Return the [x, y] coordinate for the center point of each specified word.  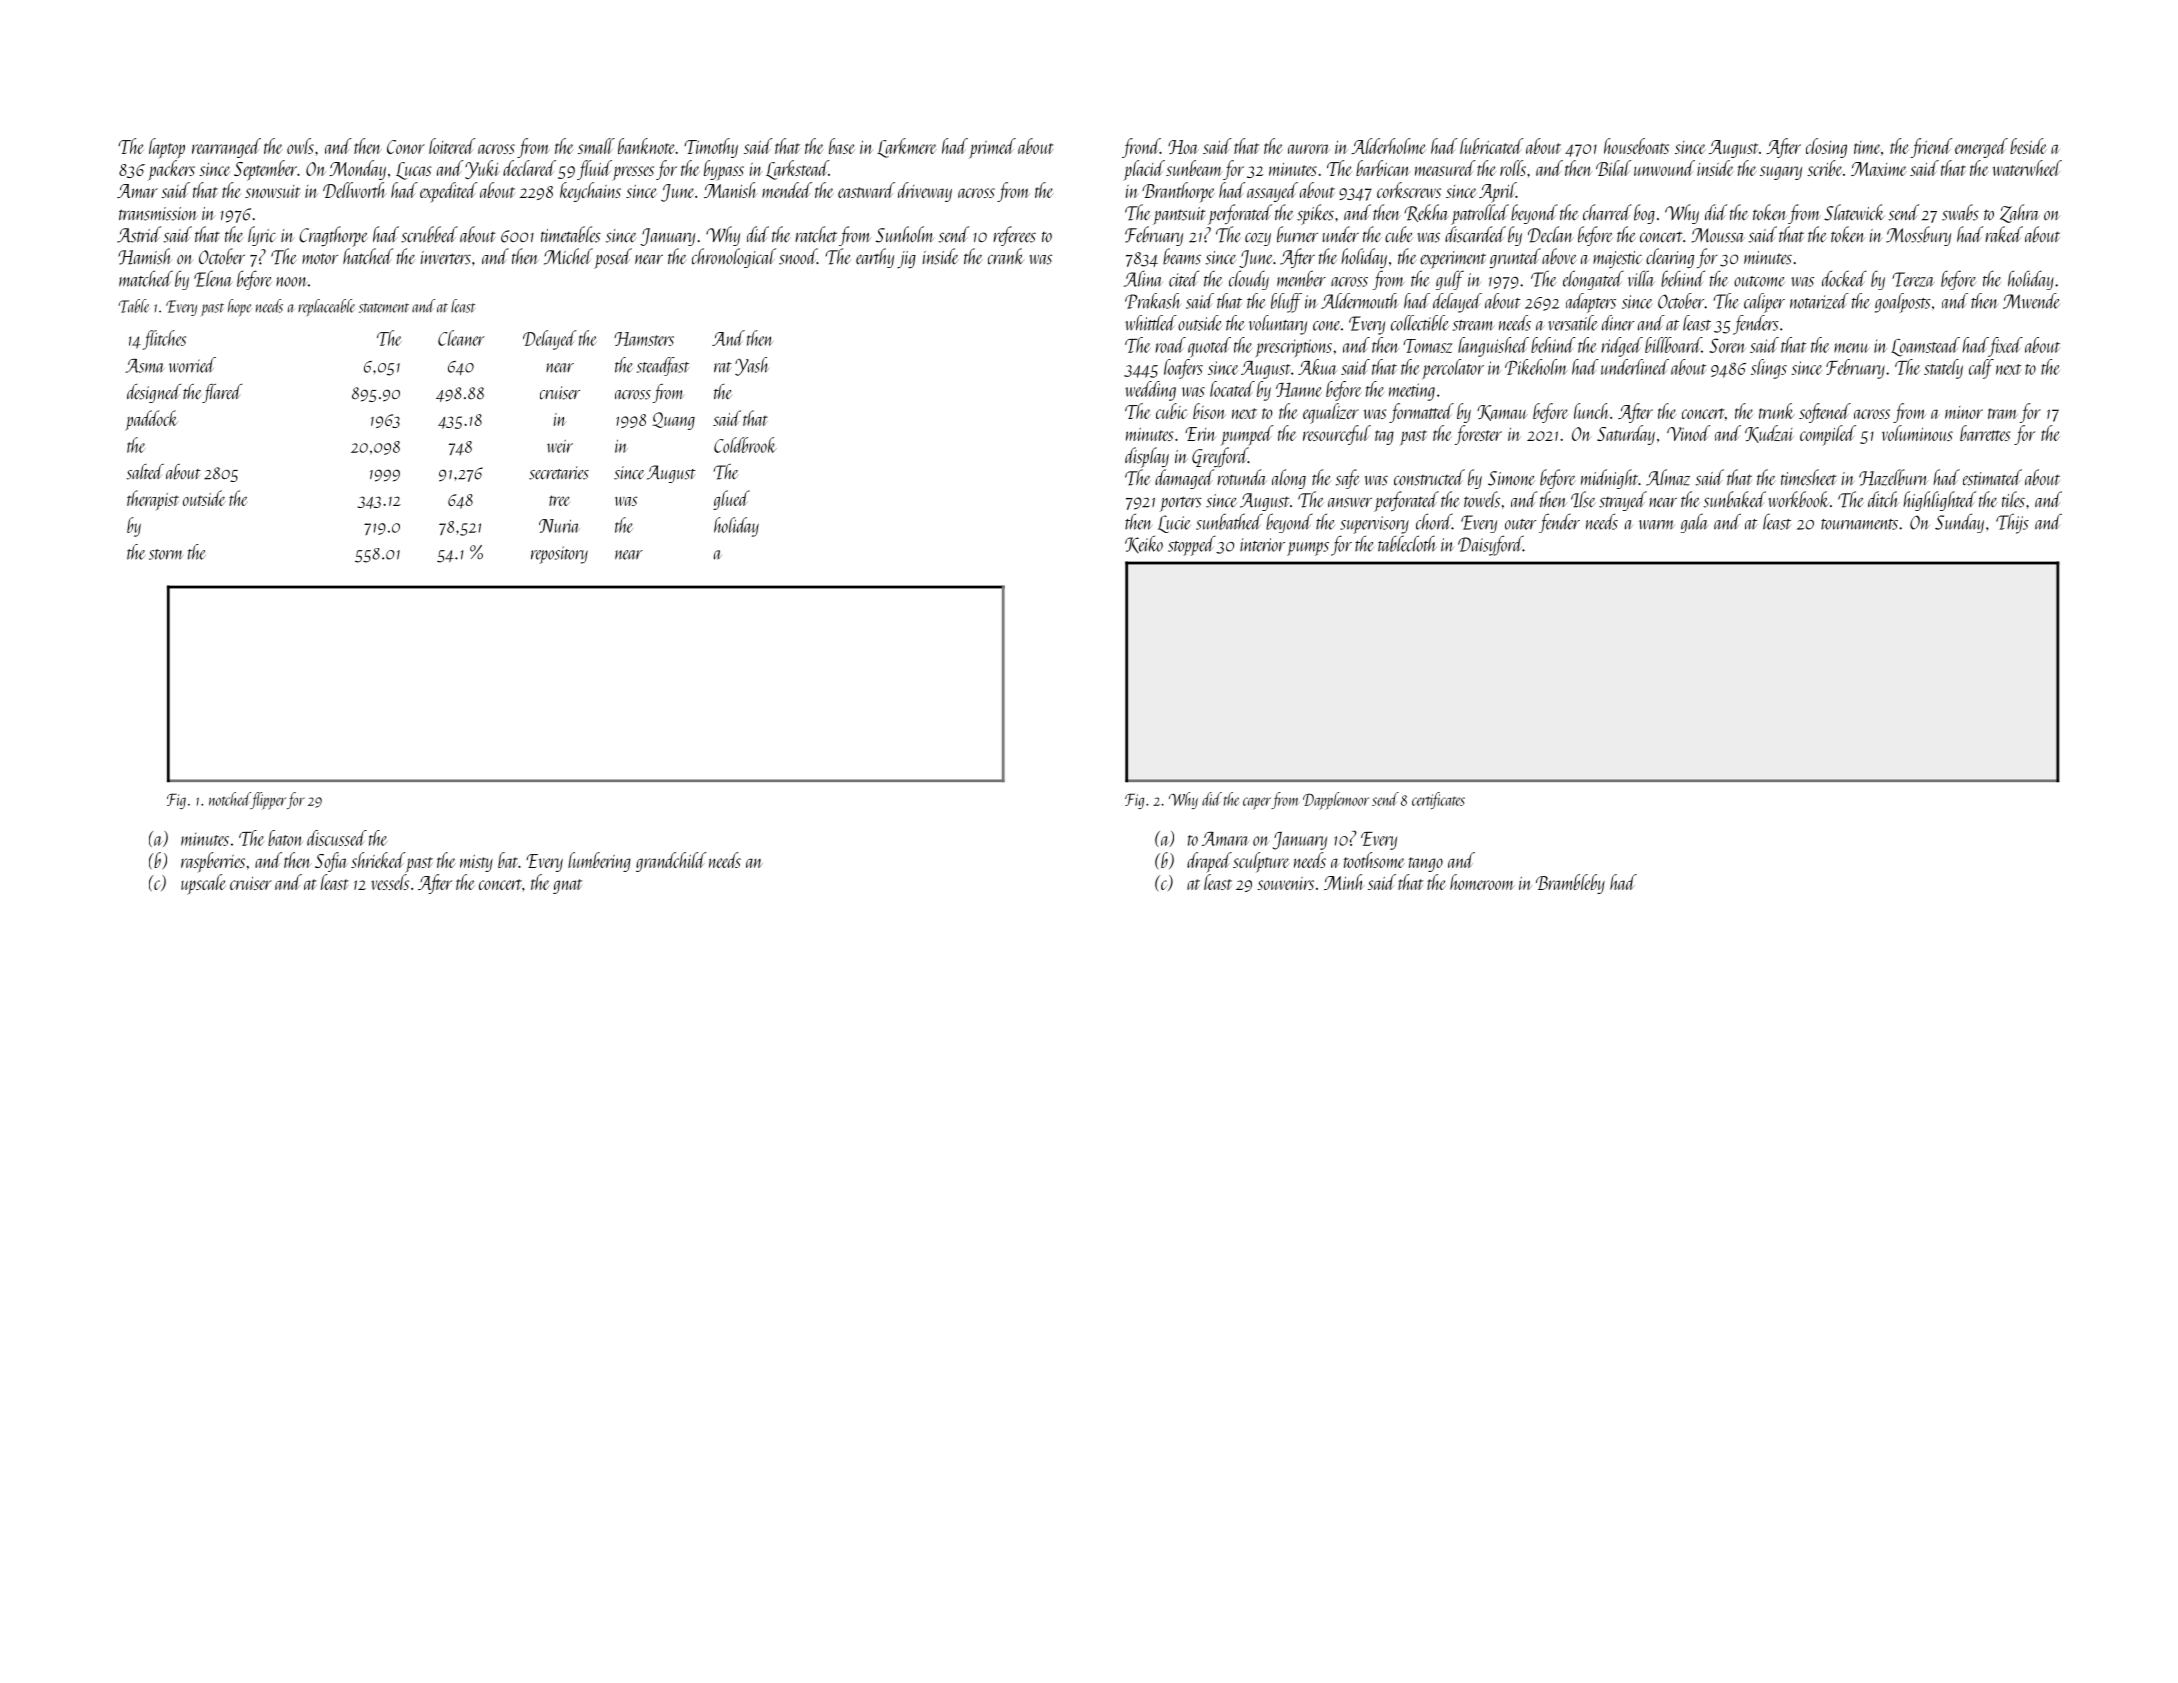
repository [559, 555]
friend [1932, 148]
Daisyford [1490, 545]
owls [300, 146]
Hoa [1183, 147]
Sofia [331, 862]
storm [166, 554]
